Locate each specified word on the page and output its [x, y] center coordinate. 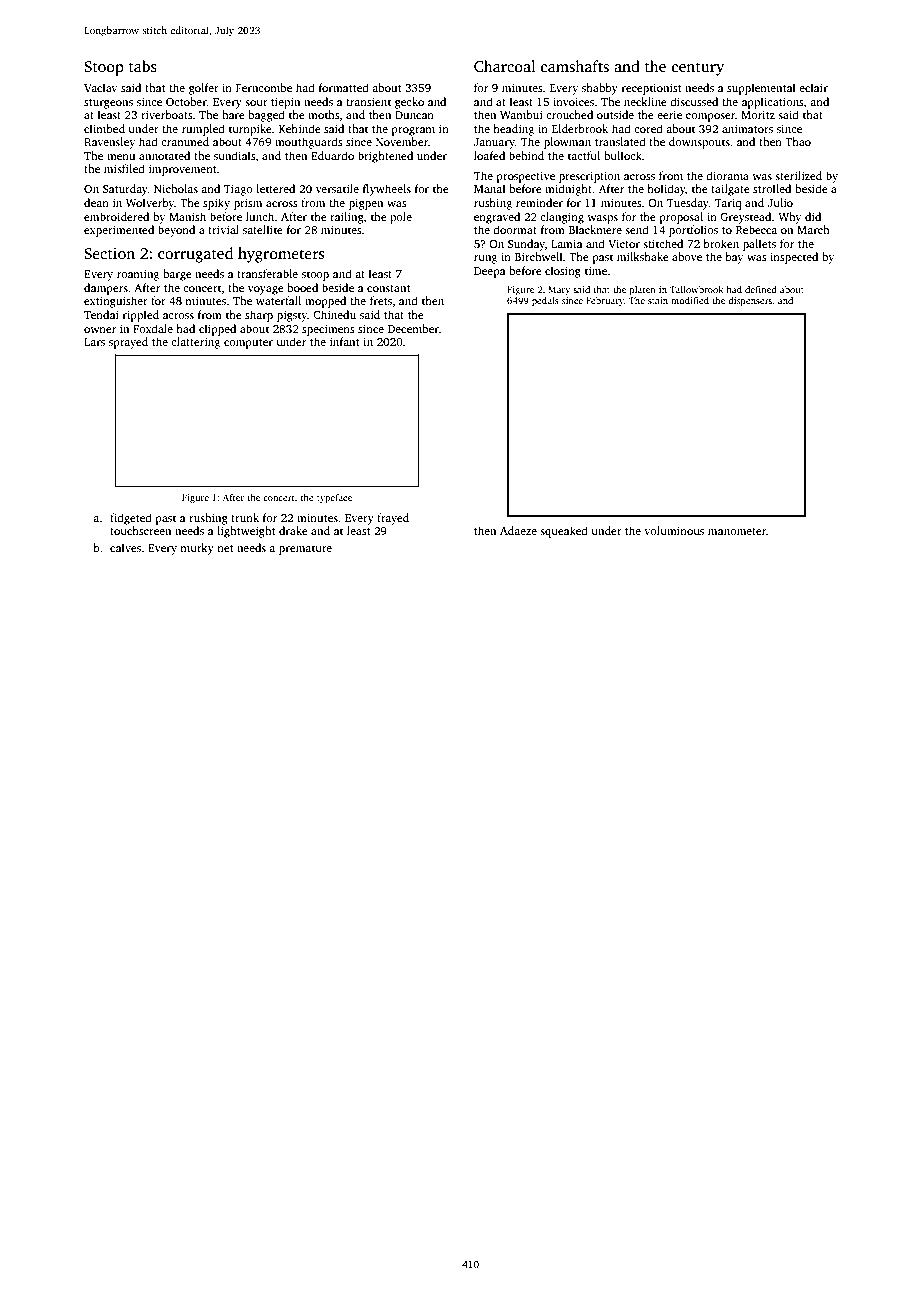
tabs [143, 66]
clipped [217, 330]
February [605, 301]
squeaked [564, 532]
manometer [737, 531]
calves [125, 547]
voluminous [674, 530]
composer [710, 117]
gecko [409, 103]
